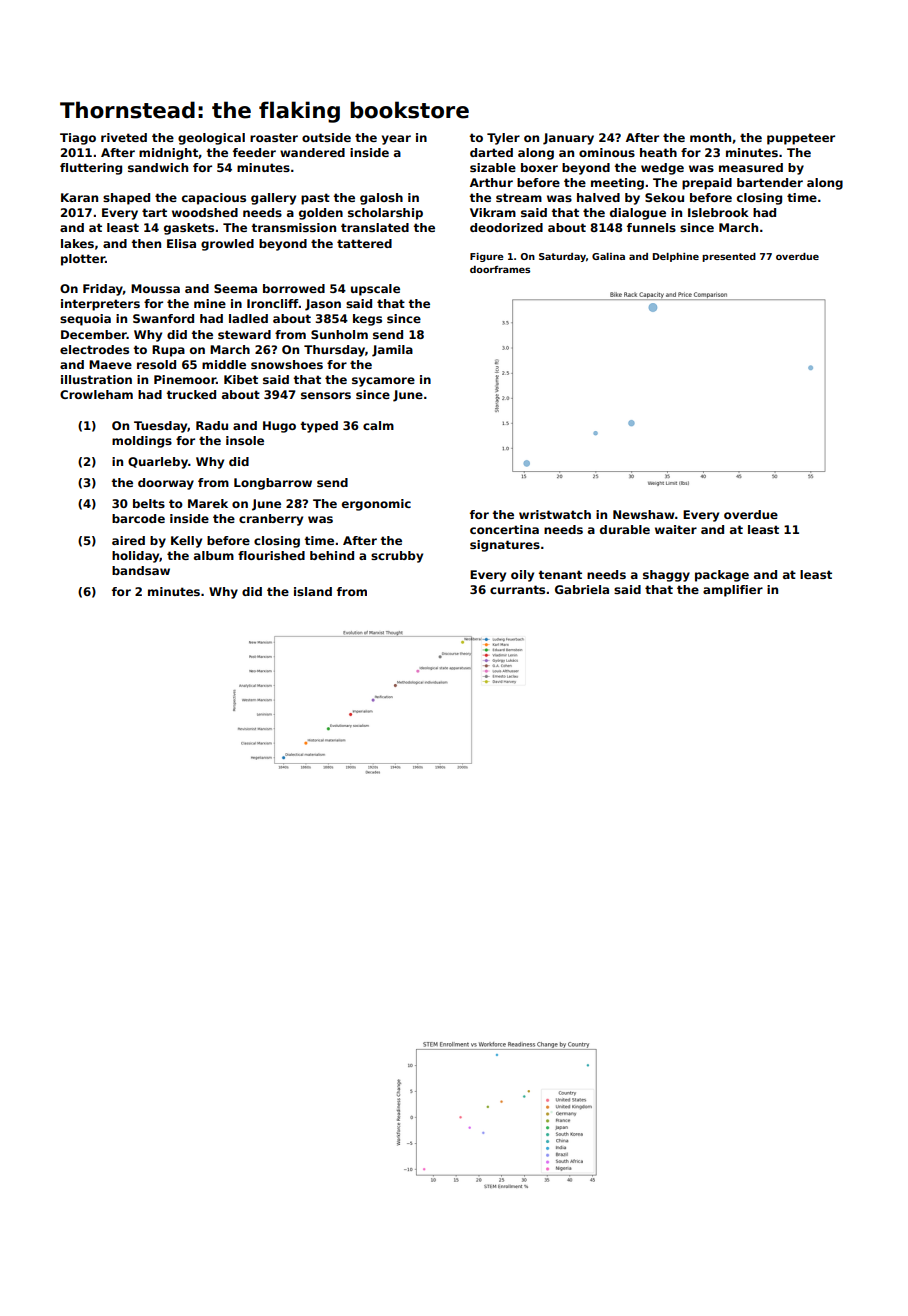 The height and width of the screenshot is (1316, 908). What do you see at coordinates (505, 546) in the screenshot?
I see `signatures` at bounding box center [505, 546].
